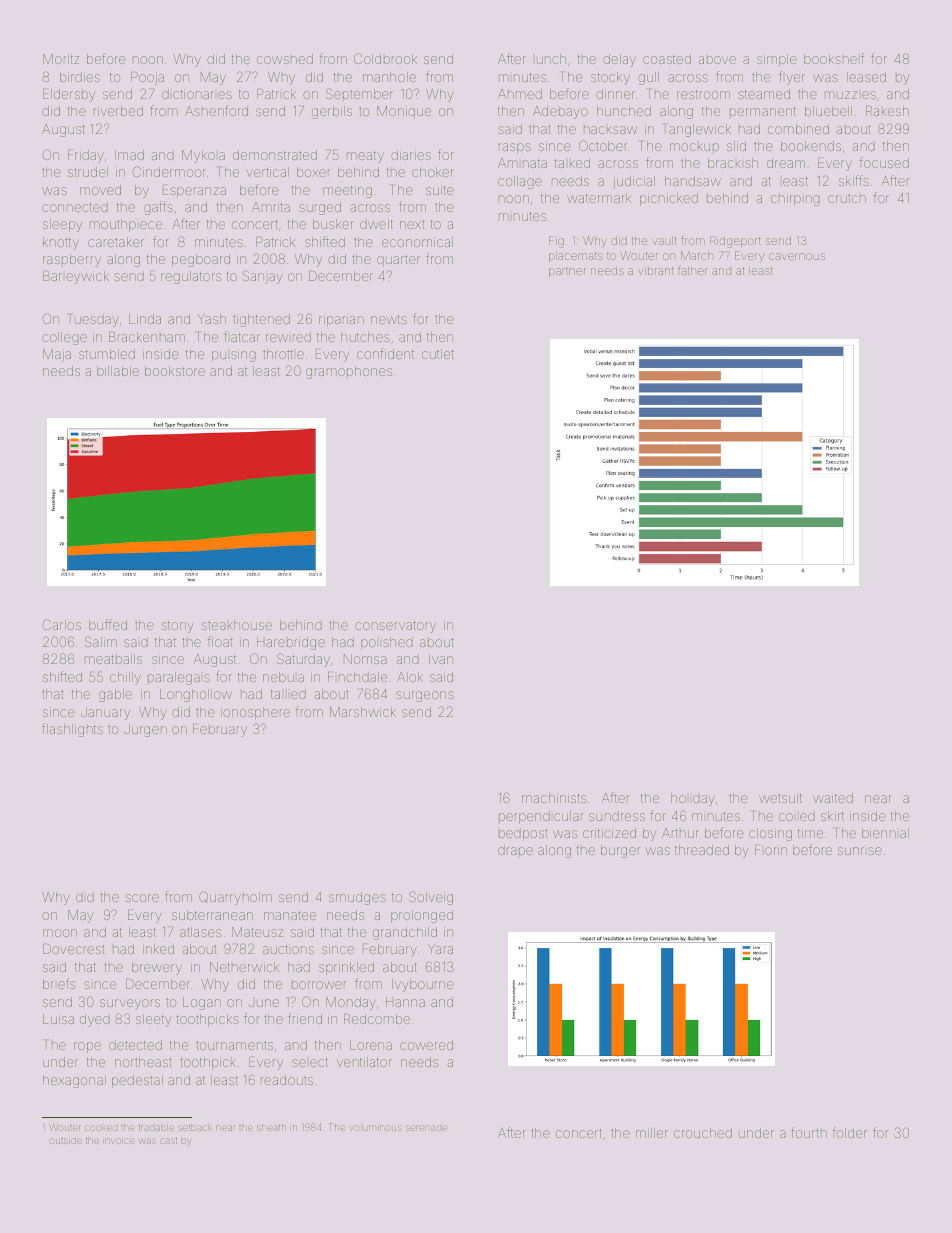 The height and width of the document is (1233, 952). Describe the element at coordinates (290, 915) in the document. I see `manatee` at that location.
